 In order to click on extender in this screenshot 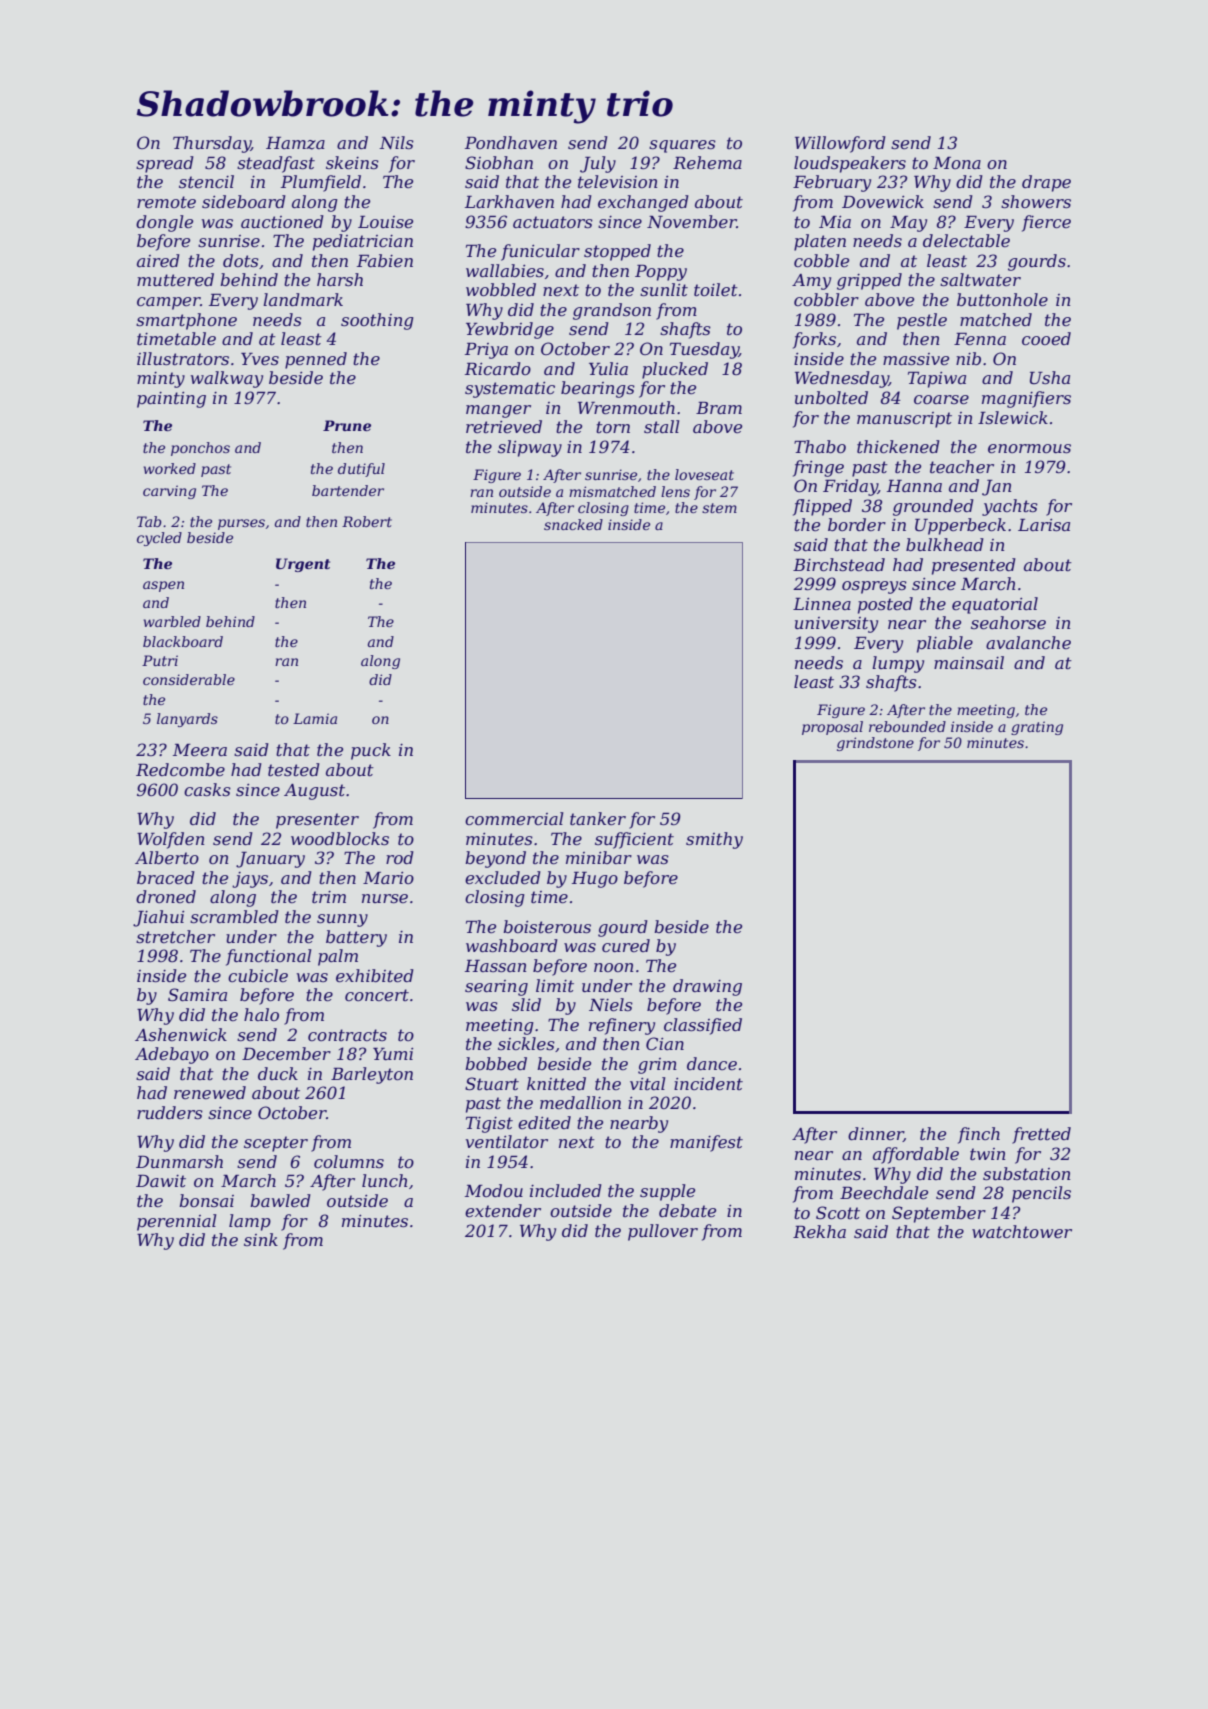, I will do `click(503, 1210)`.
